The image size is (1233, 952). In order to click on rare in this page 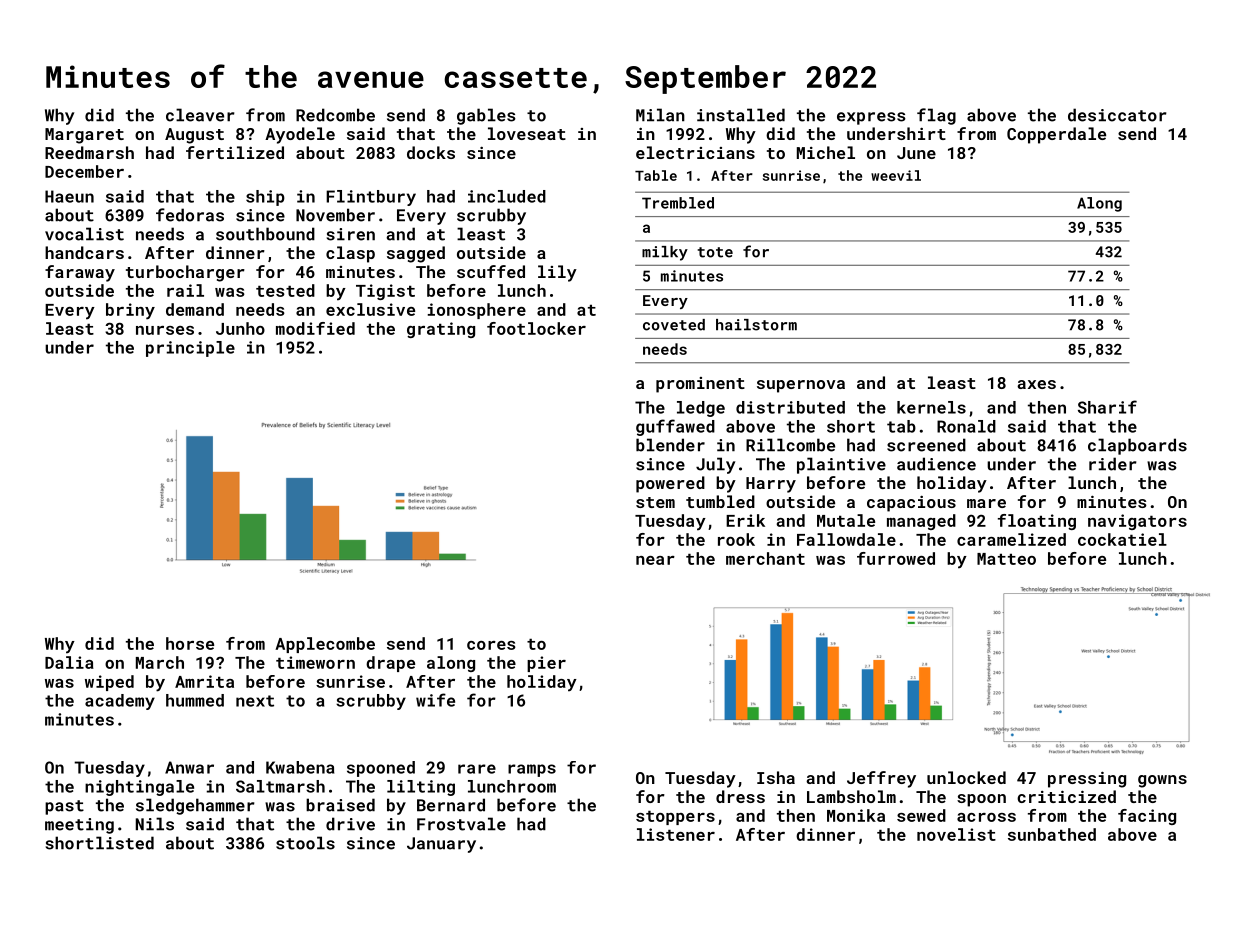, I will do `click(477, 769)`.
